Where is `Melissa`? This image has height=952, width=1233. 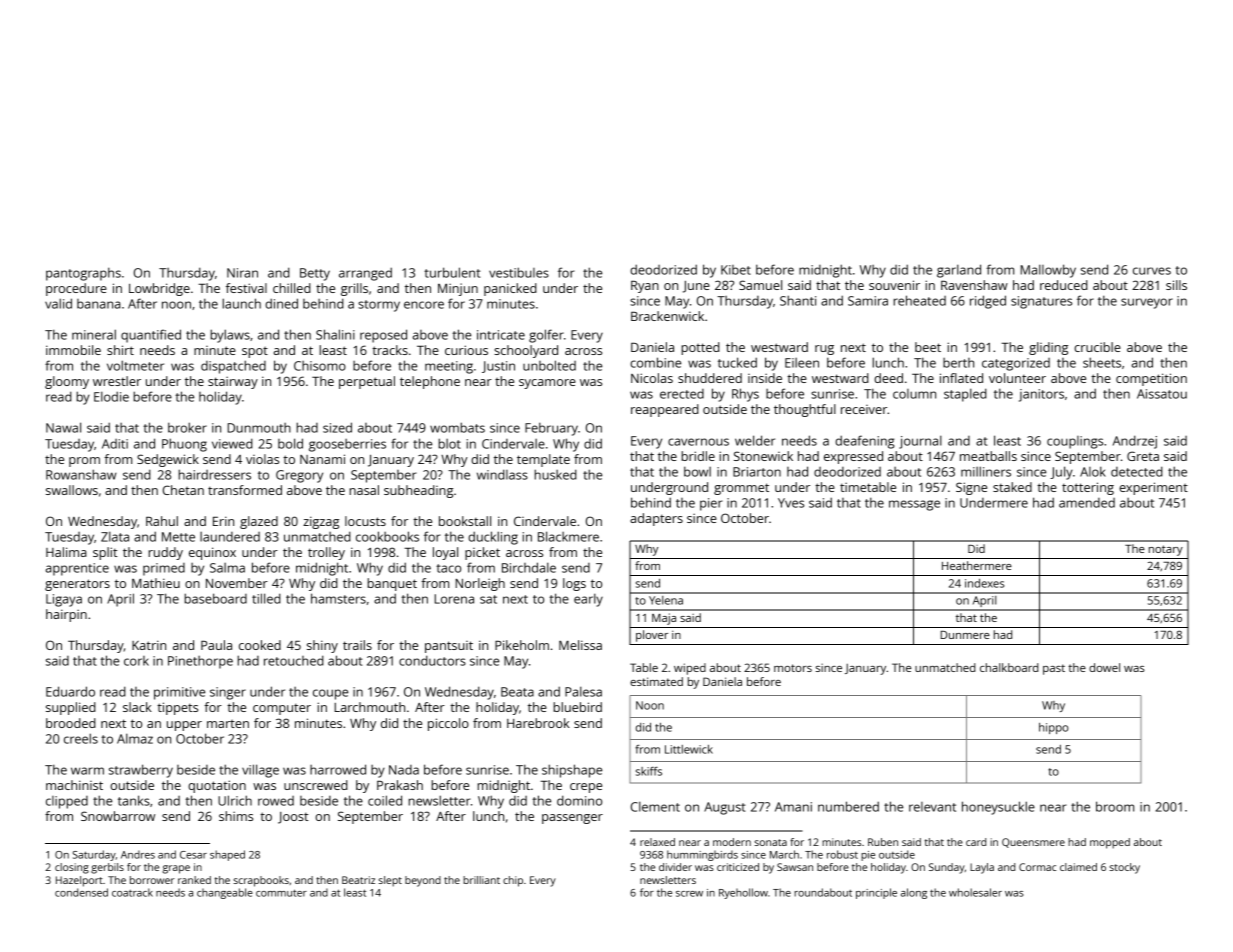 Melissa is located at coordinates (580, 645).
